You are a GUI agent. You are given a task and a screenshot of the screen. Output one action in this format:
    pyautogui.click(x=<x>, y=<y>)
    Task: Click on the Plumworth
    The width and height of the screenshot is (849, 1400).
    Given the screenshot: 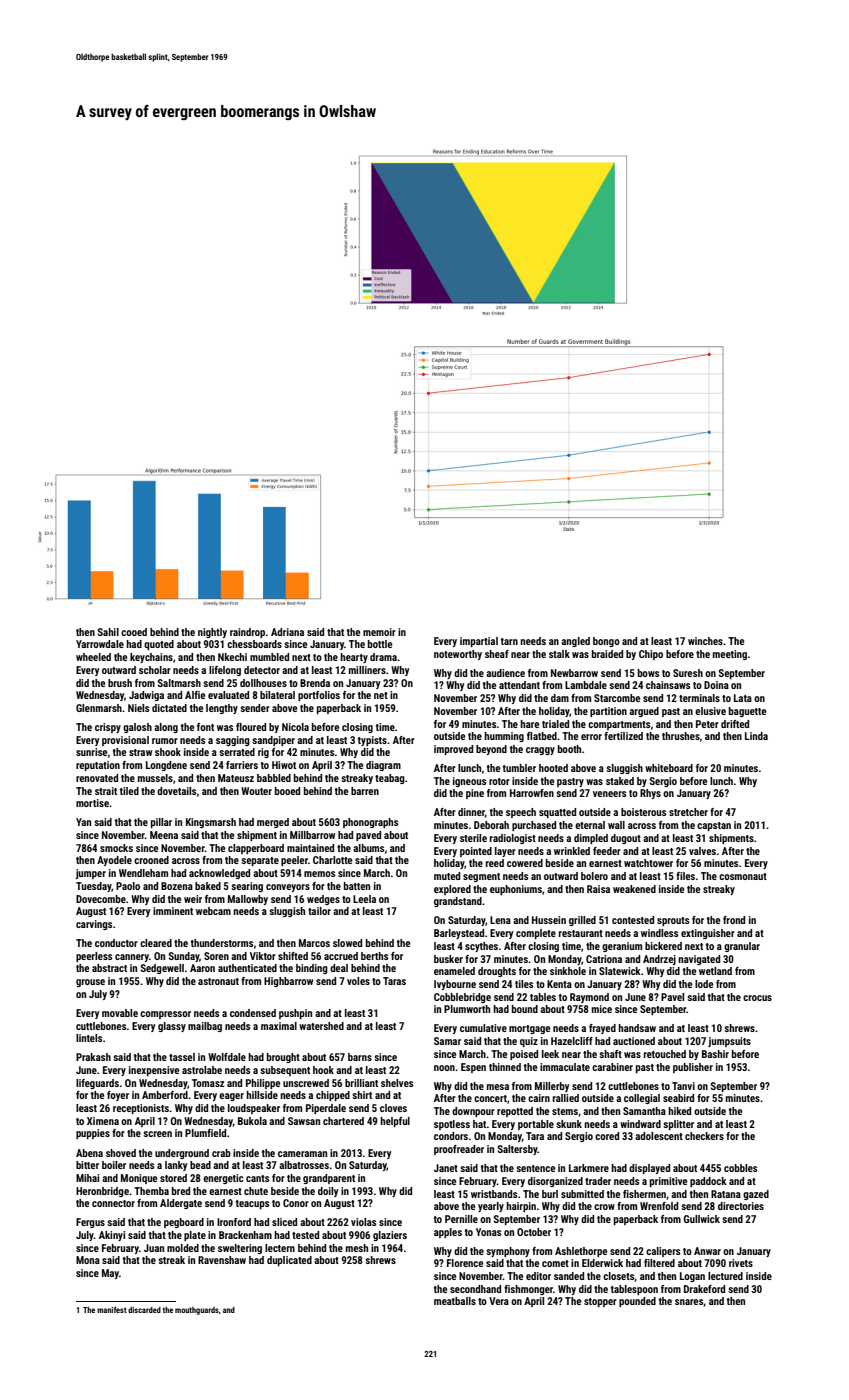 What is the action you would take?
    pyautogui.click(x=467, y=1009)
